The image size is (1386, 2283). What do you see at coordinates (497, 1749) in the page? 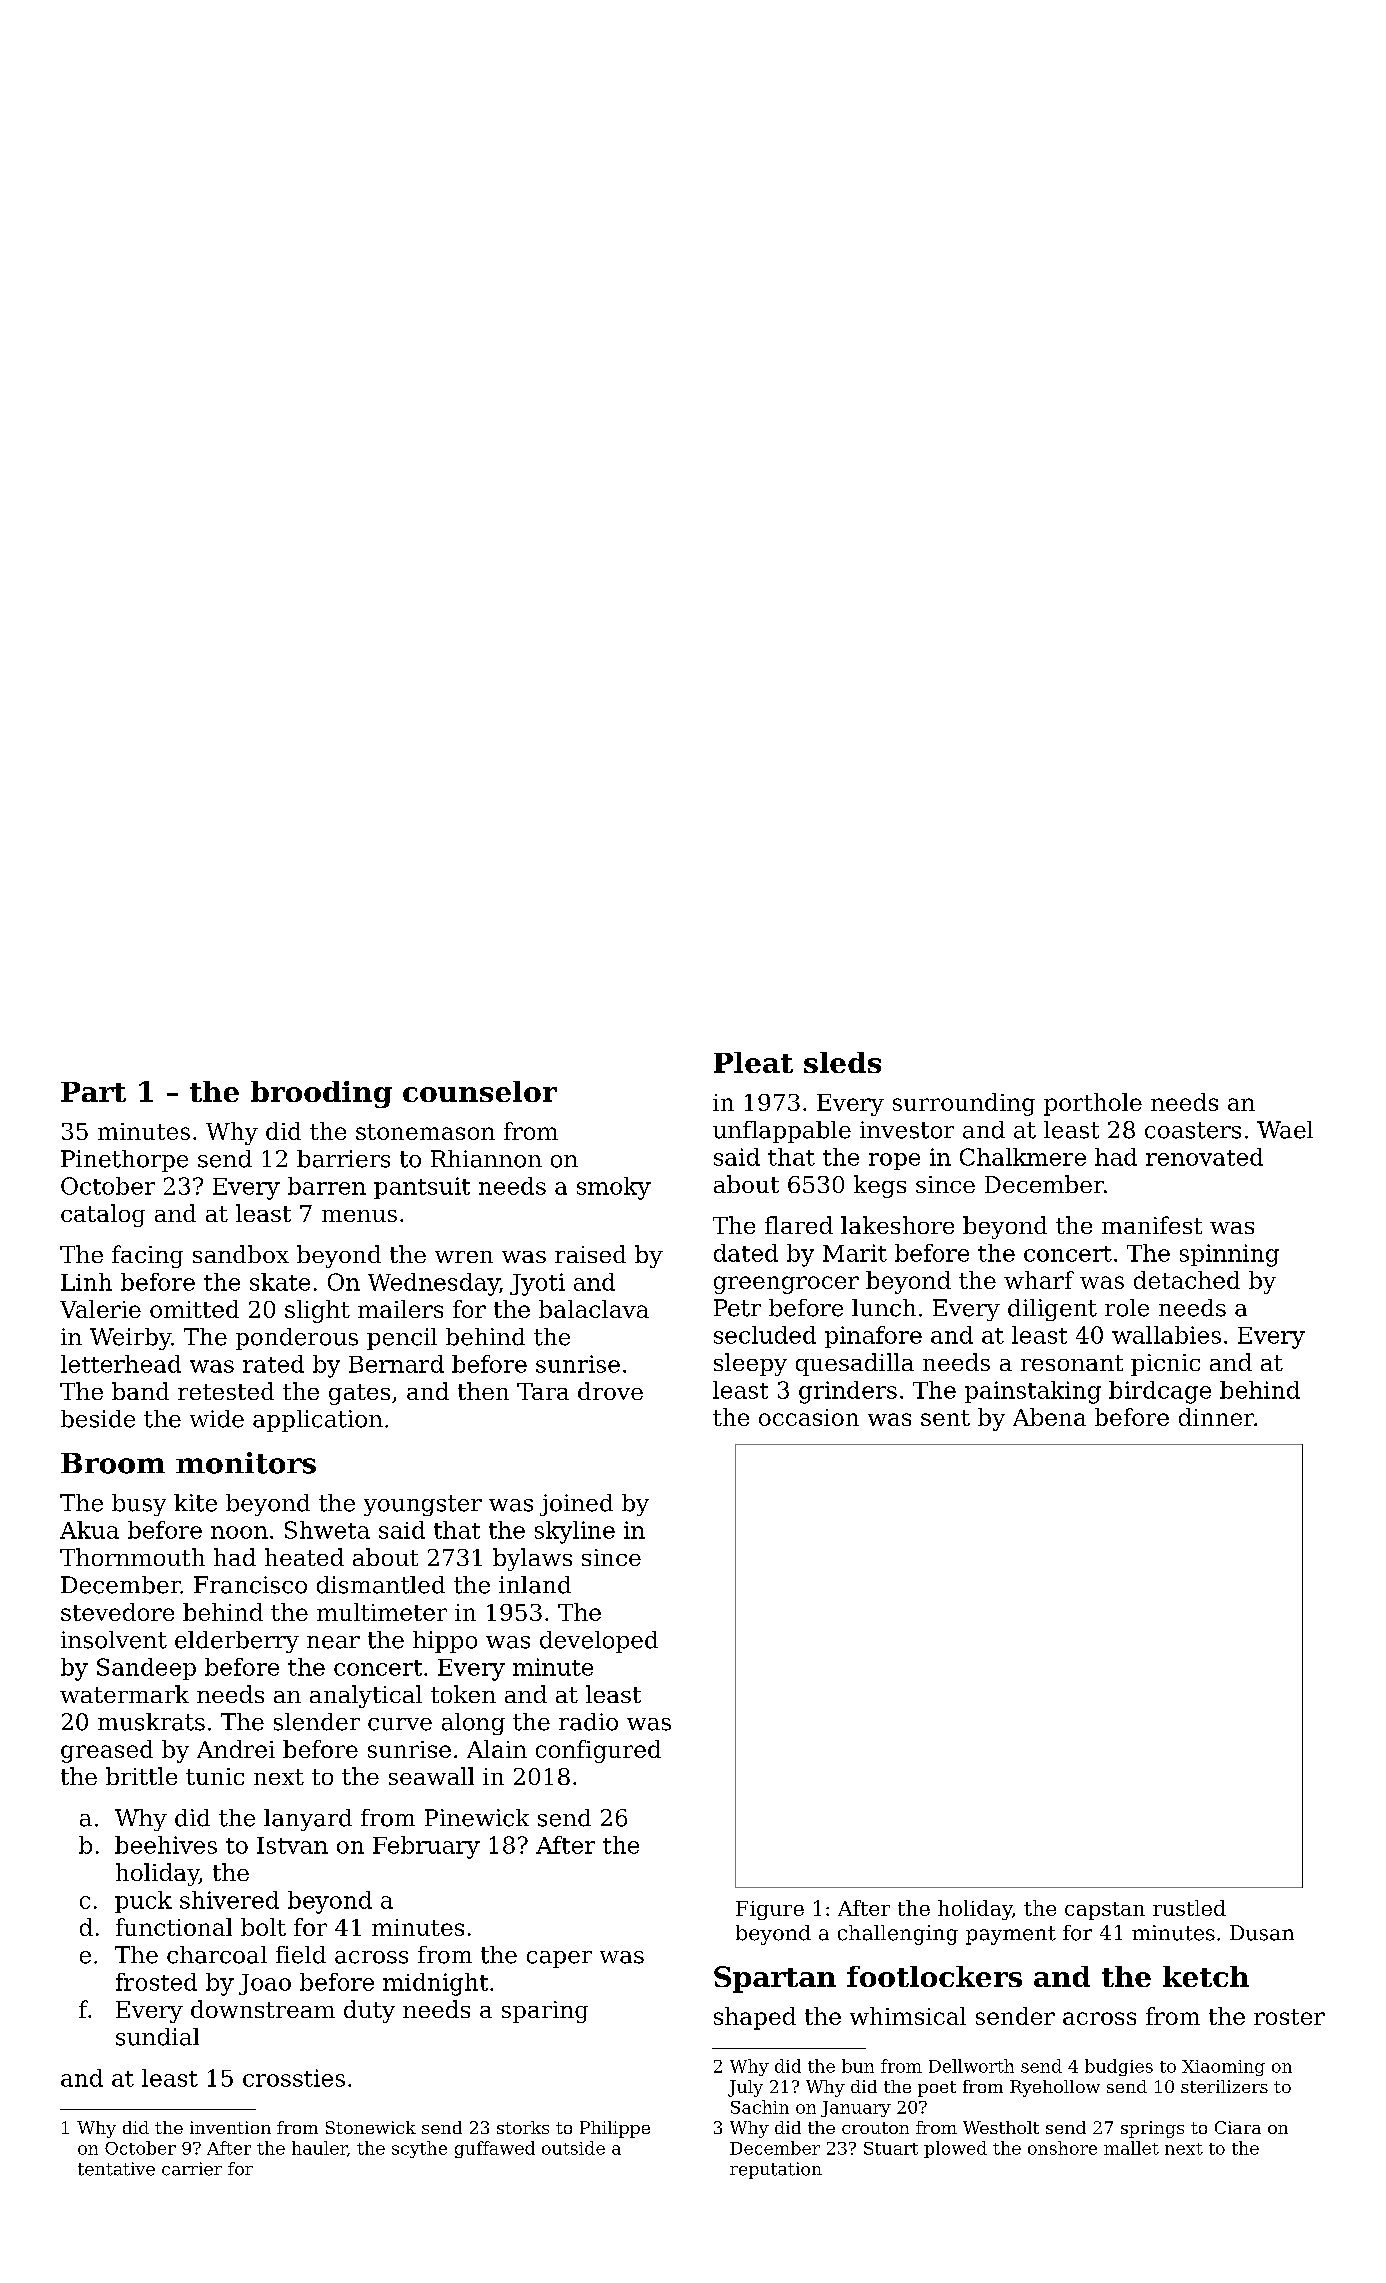
I see `Alain` at bounding box center [497, 1749].
